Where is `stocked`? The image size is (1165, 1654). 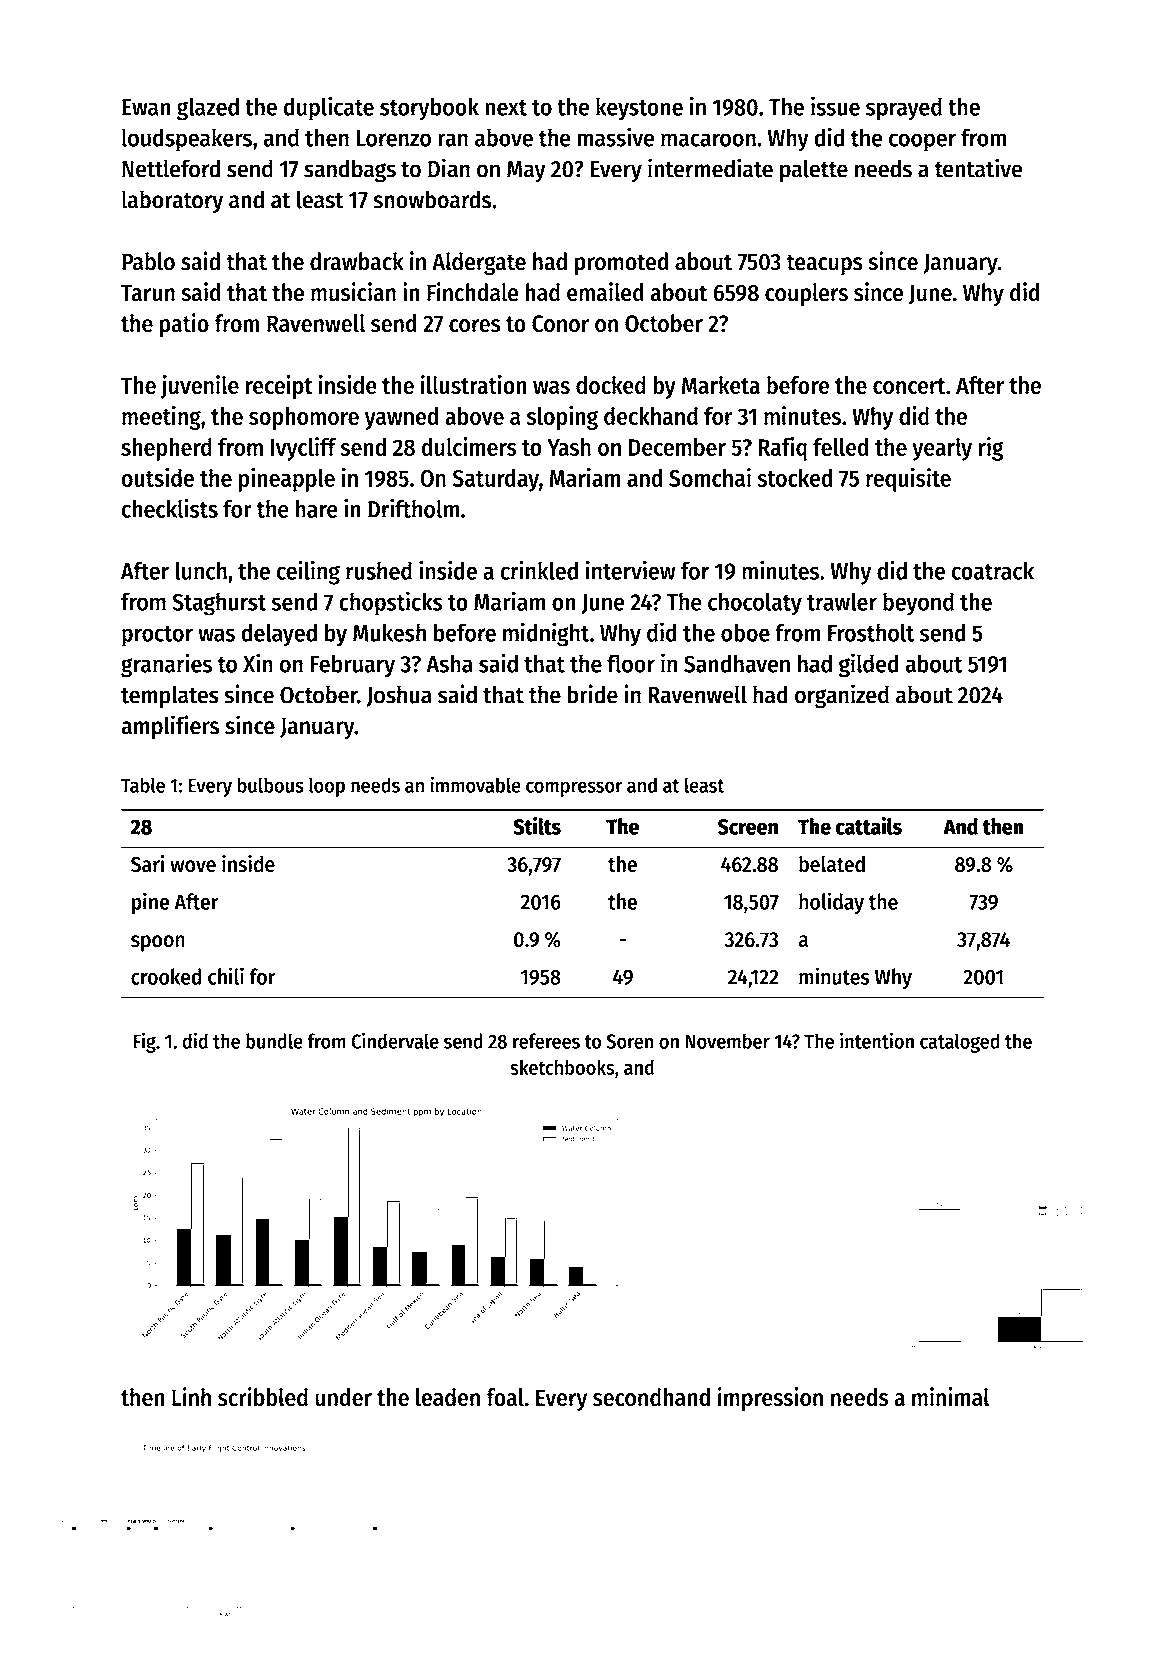 stocked is located at coordinates (795, 478).
